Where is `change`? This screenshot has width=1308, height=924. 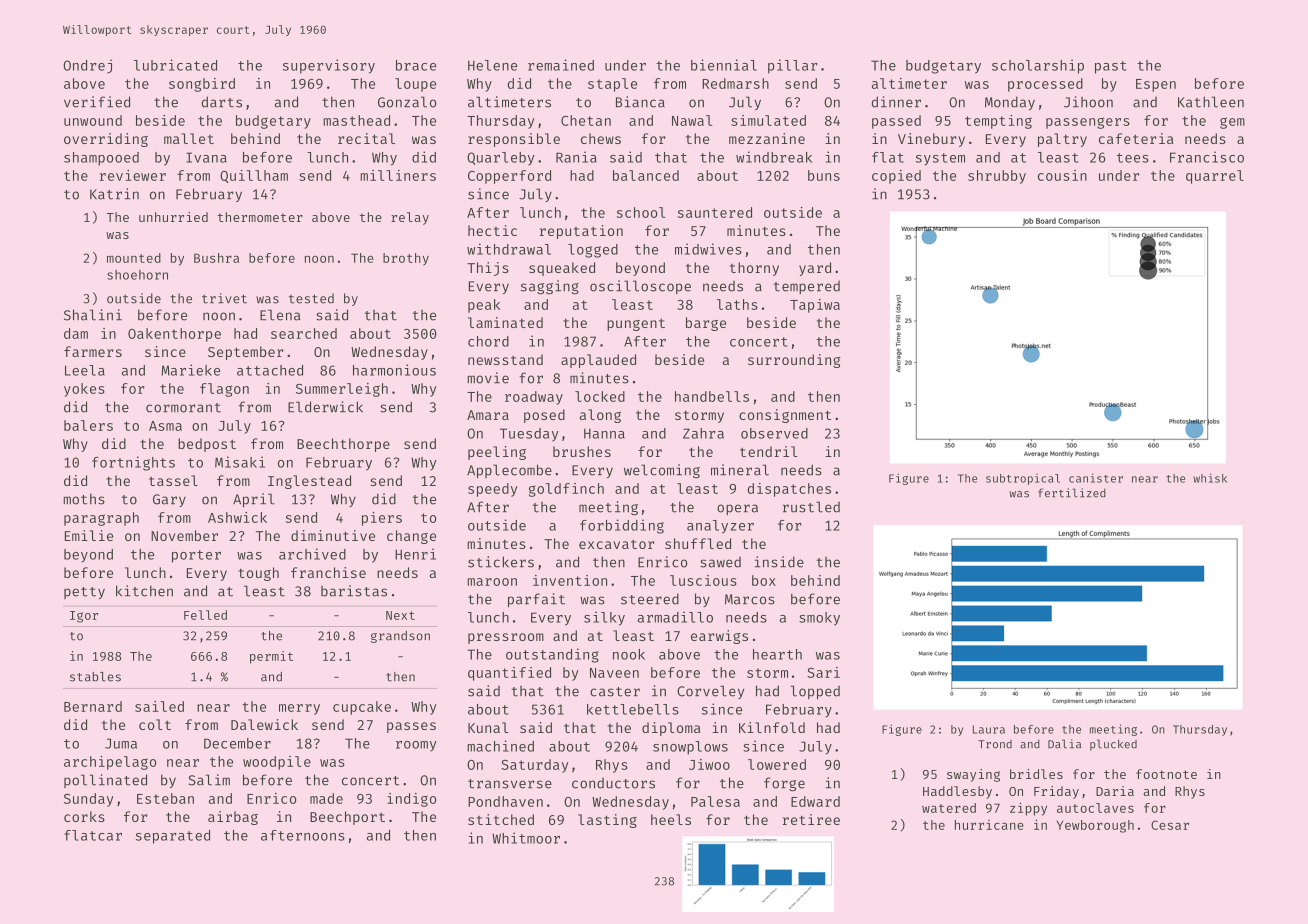 change is located at coordinates (411, 537).
